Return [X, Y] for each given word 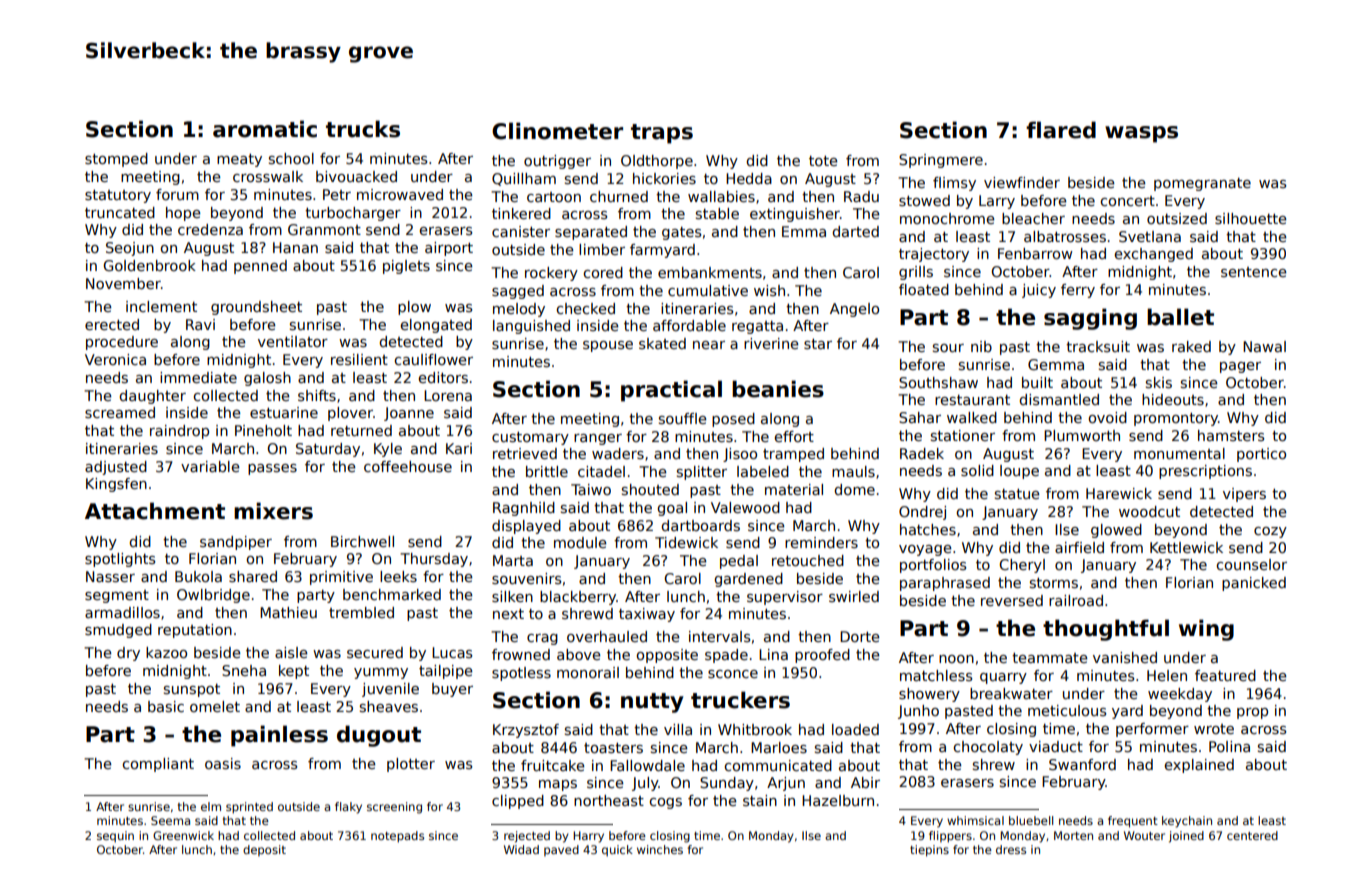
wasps [1141, 134]
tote [823, 161]
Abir [865, 782]
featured [1225, 675]
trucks [363, 129]
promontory [1176, 419]
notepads [397, 837]
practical [671, 391]
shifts [317, 395]
